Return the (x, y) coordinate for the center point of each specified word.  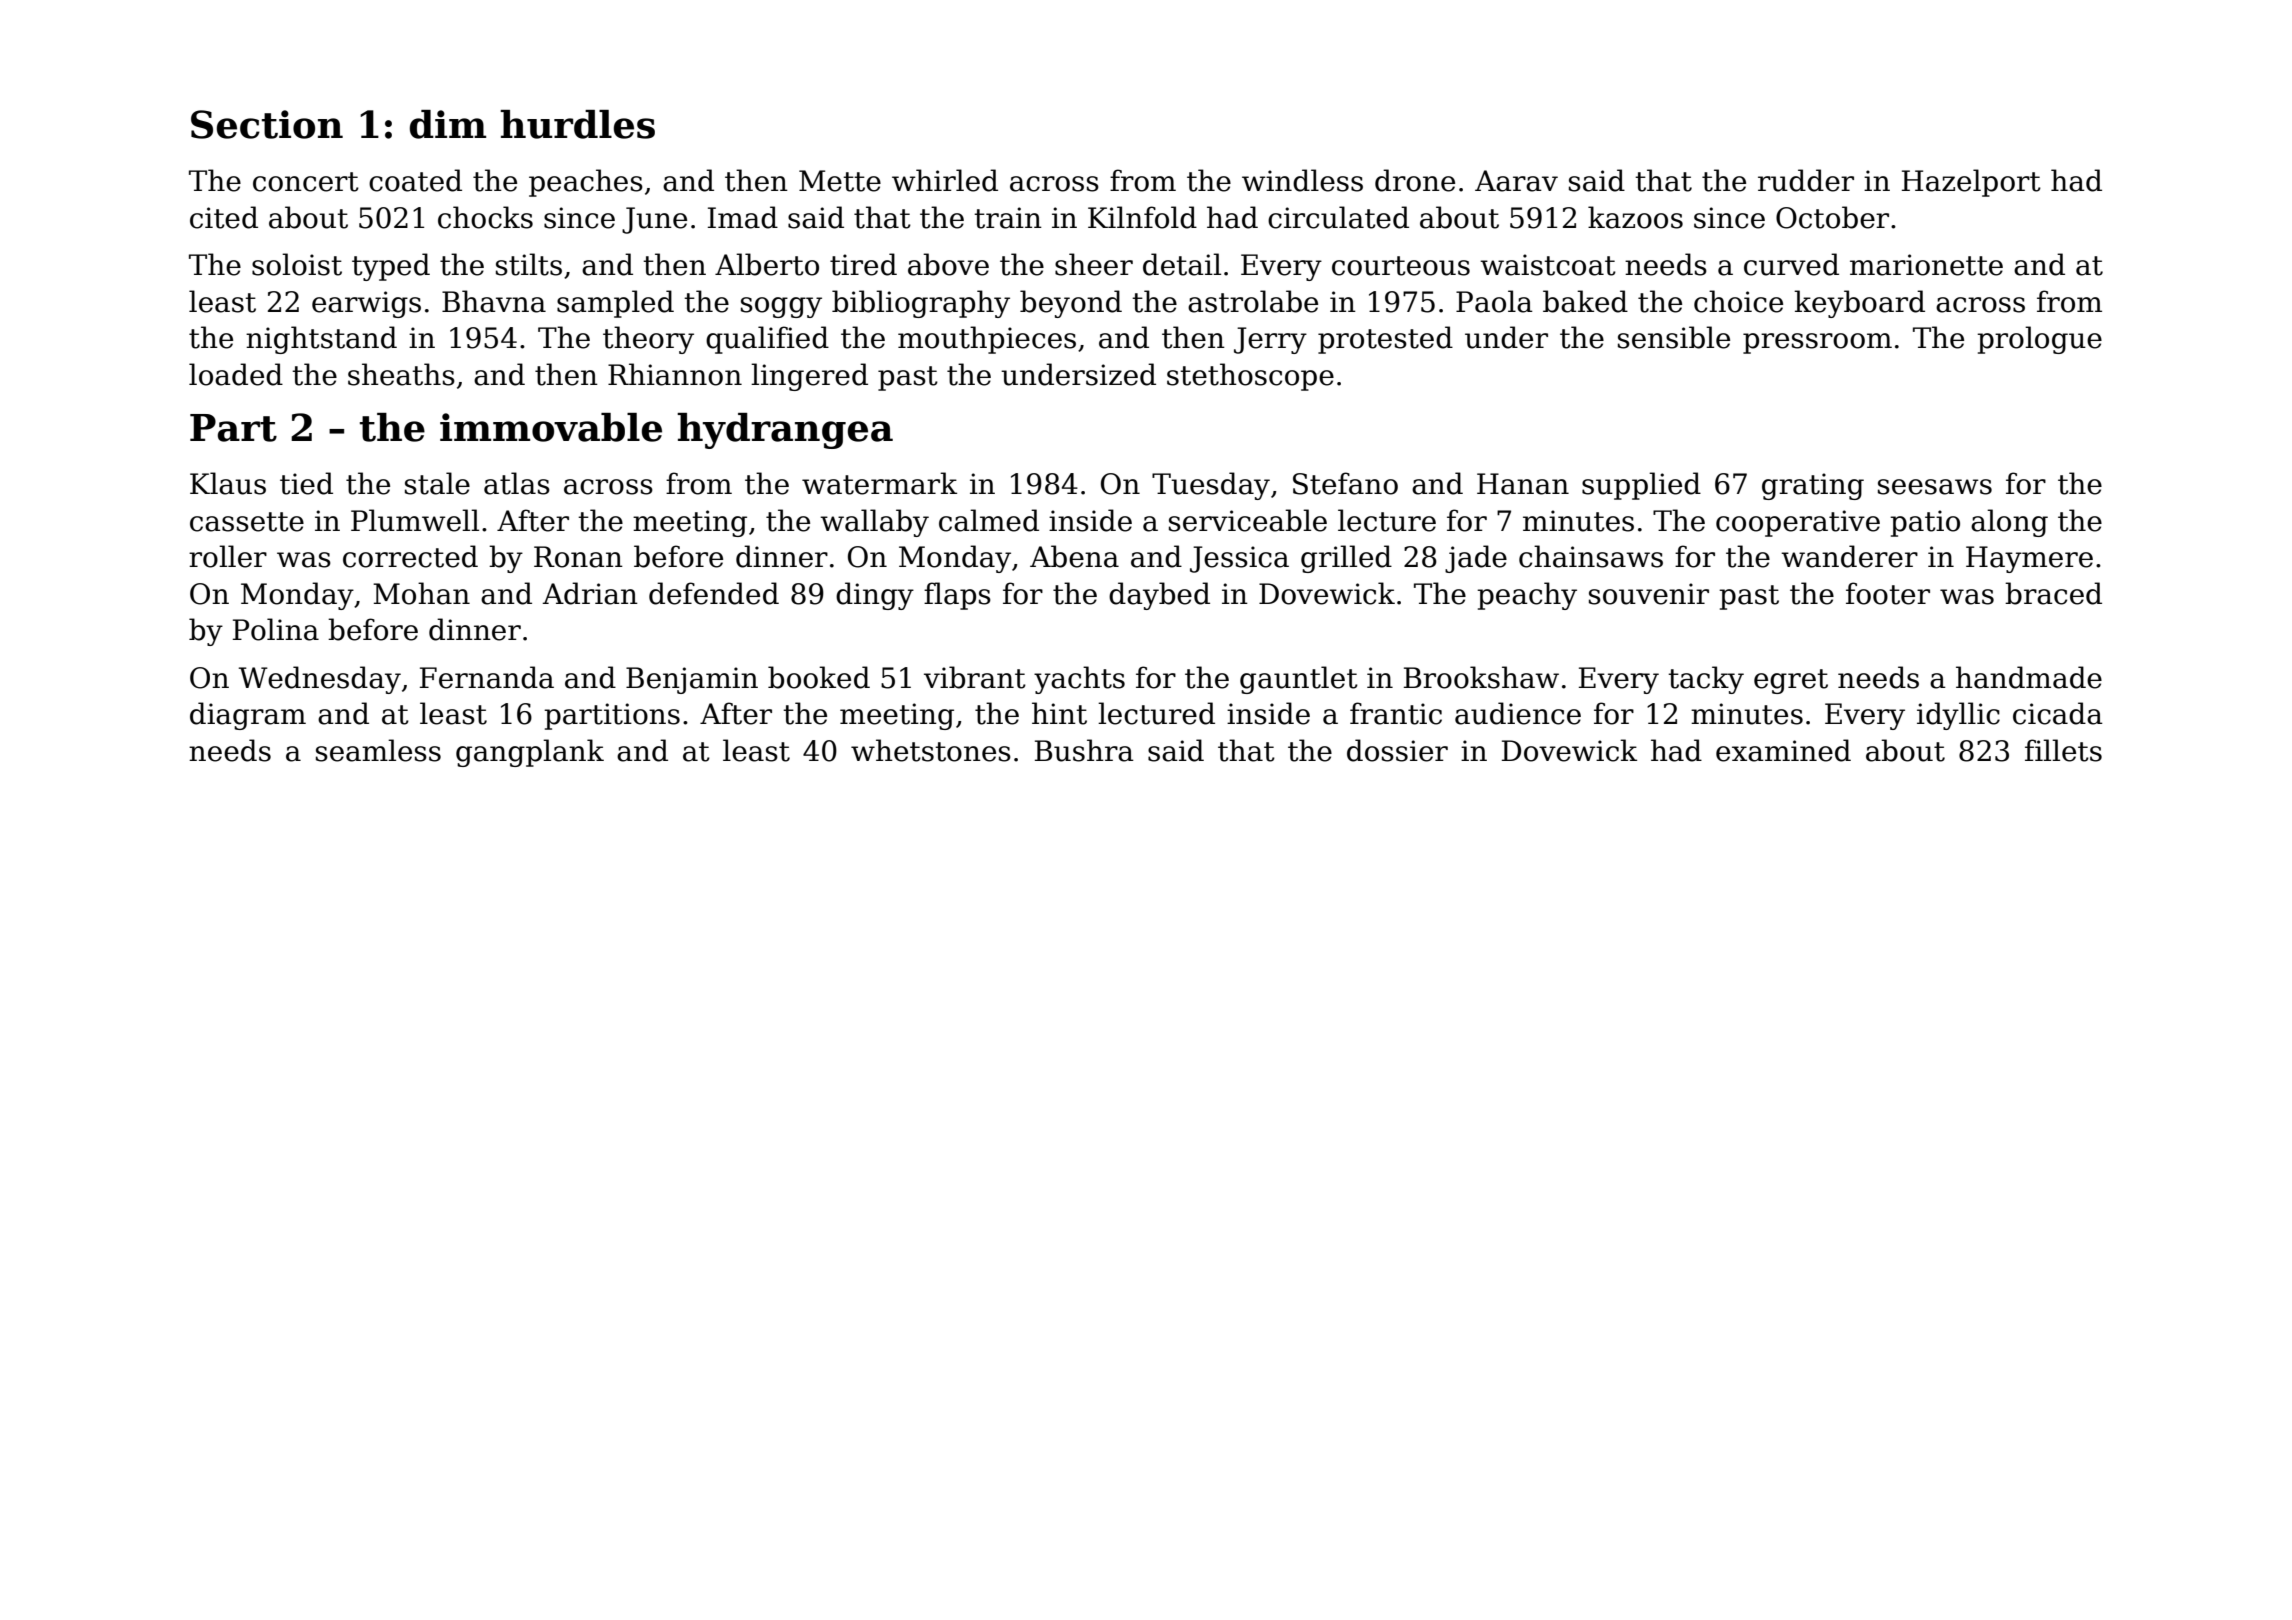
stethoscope (1250, 377)
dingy (875, 596)
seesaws (1935, 487)
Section (267, 124)
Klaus (228, 483)
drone (1415, 180)
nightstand (321, 340)
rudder (1806, 180)
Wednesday (320, 680)
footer (1888, 593)
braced (2053, 593)
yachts (1079, 680)
